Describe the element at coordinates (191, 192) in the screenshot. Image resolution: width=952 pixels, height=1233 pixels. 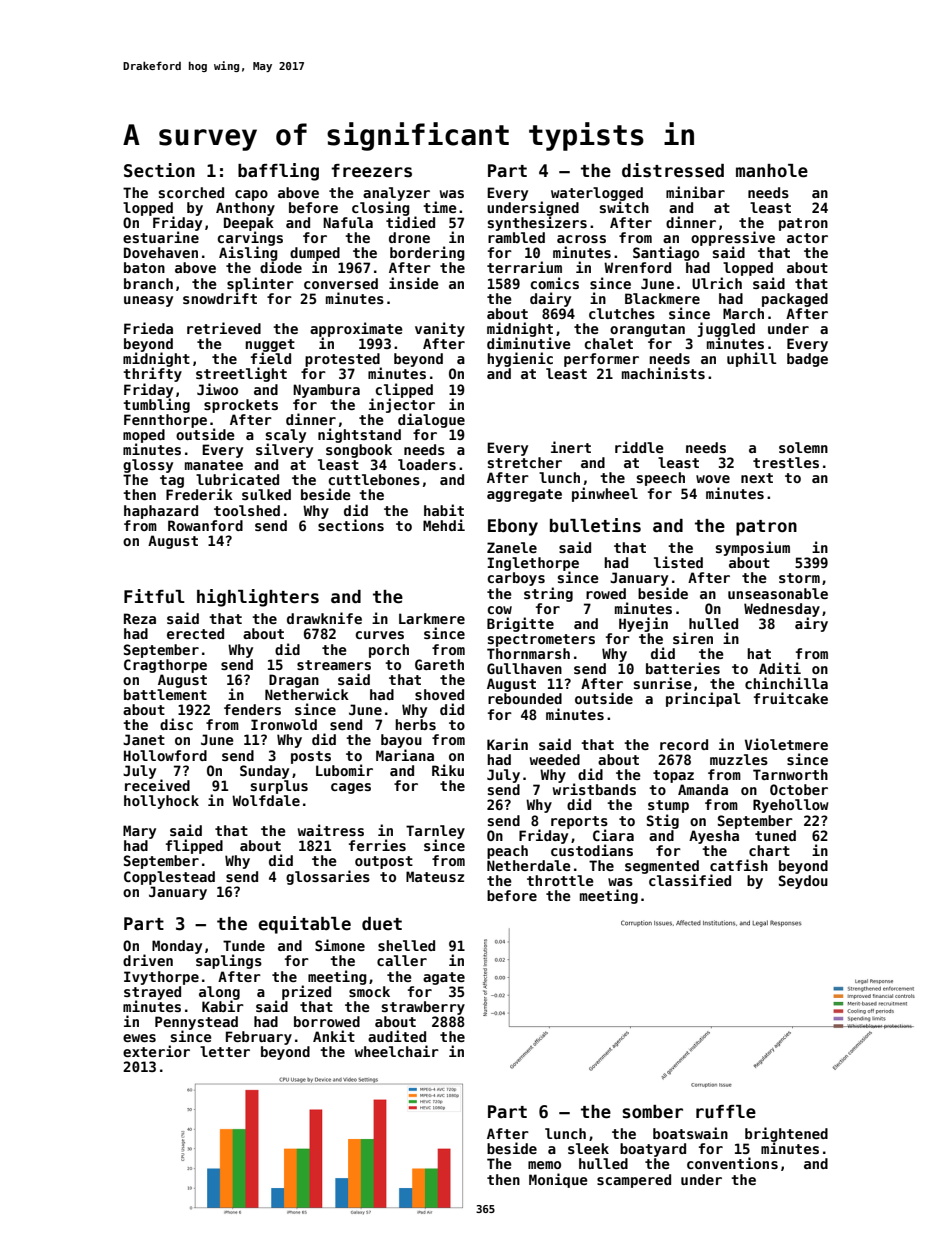
I see `scorched` at that location.
